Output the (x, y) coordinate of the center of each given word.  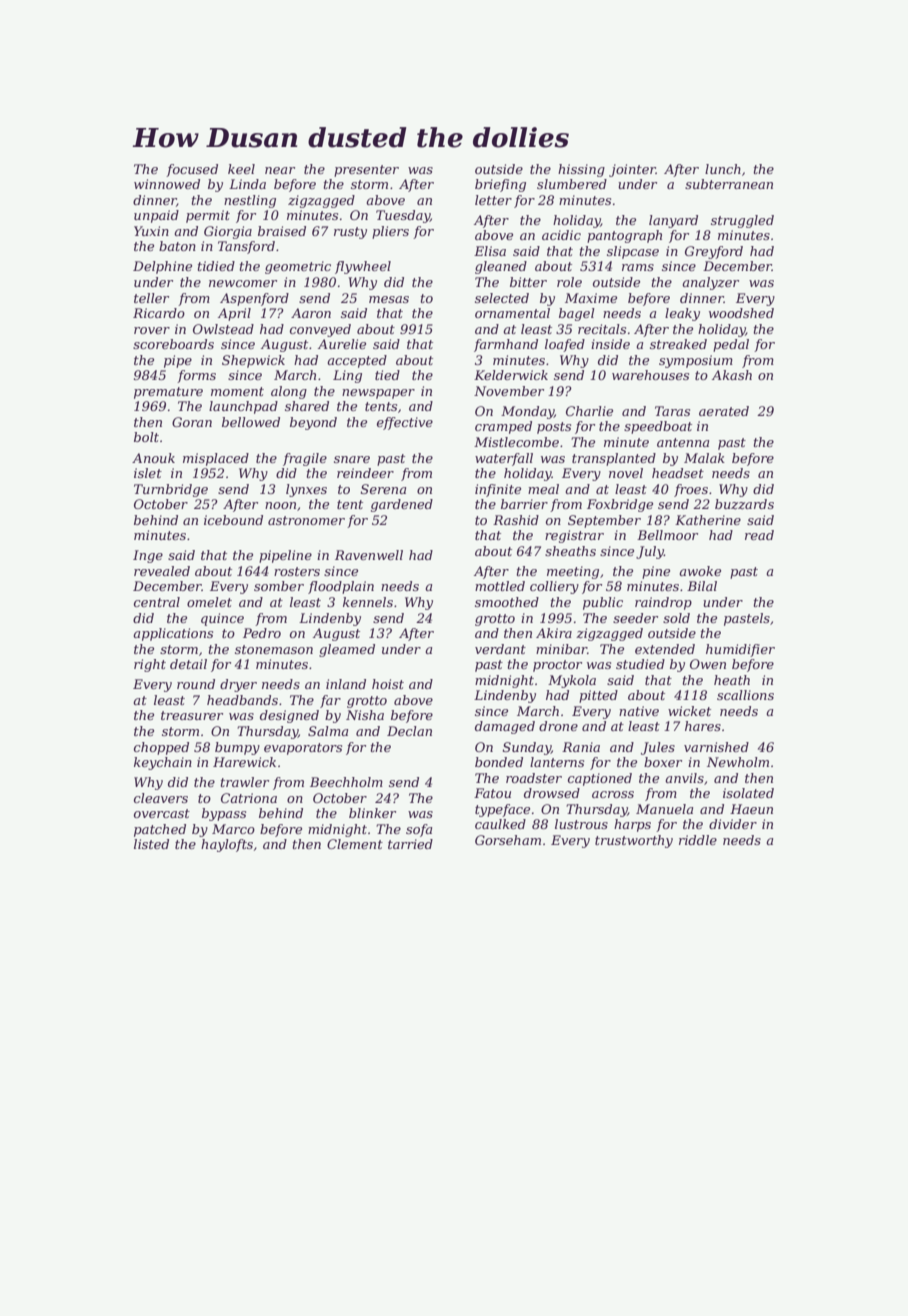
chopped (161, 748)
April (234, 314)
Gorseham (508, 840)
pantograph (624, 236)
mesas (389, 299)
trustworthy (634, 841)
